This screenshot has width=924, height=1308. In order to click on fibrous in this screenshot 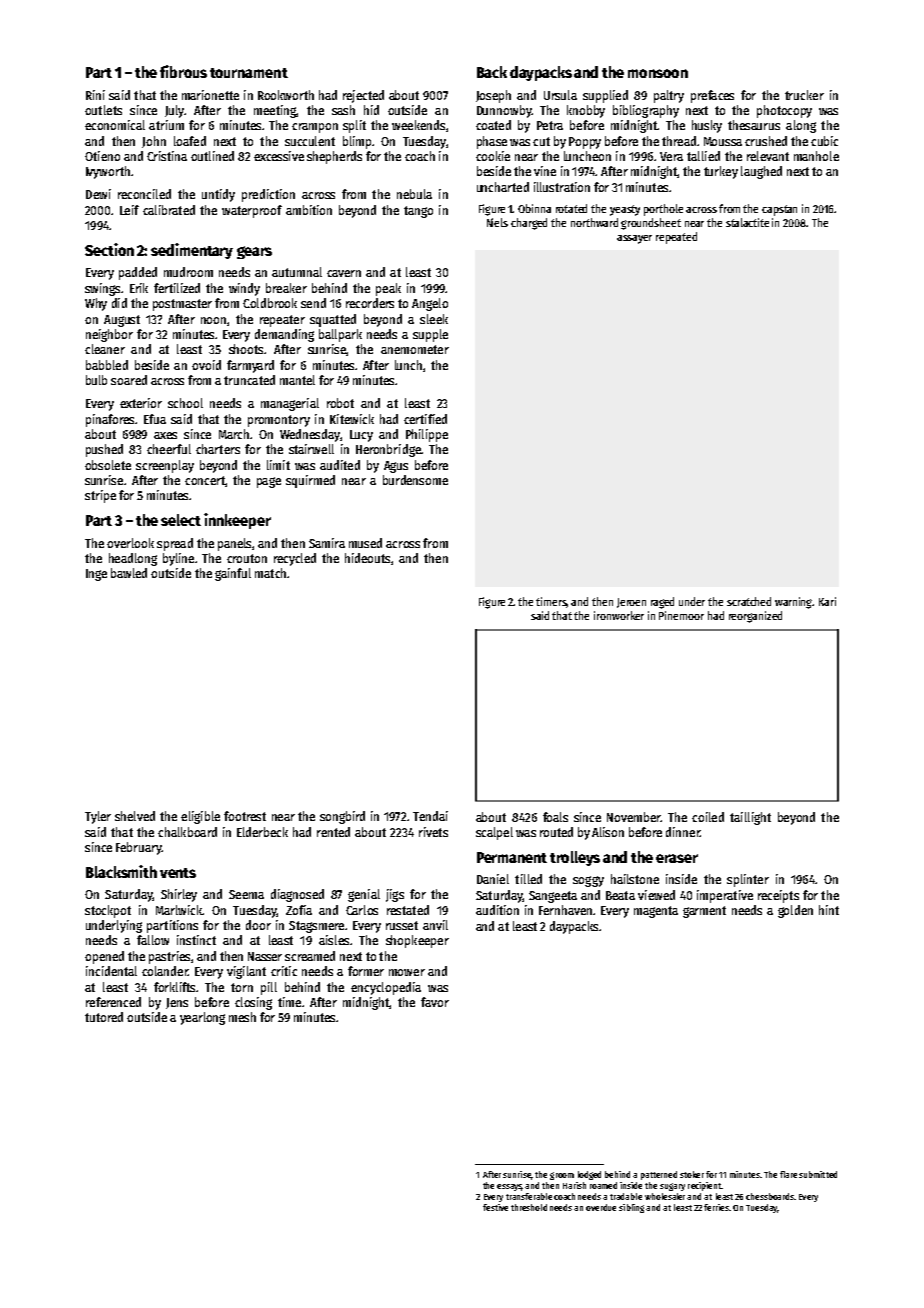, I will do `click(183, 71)`.
